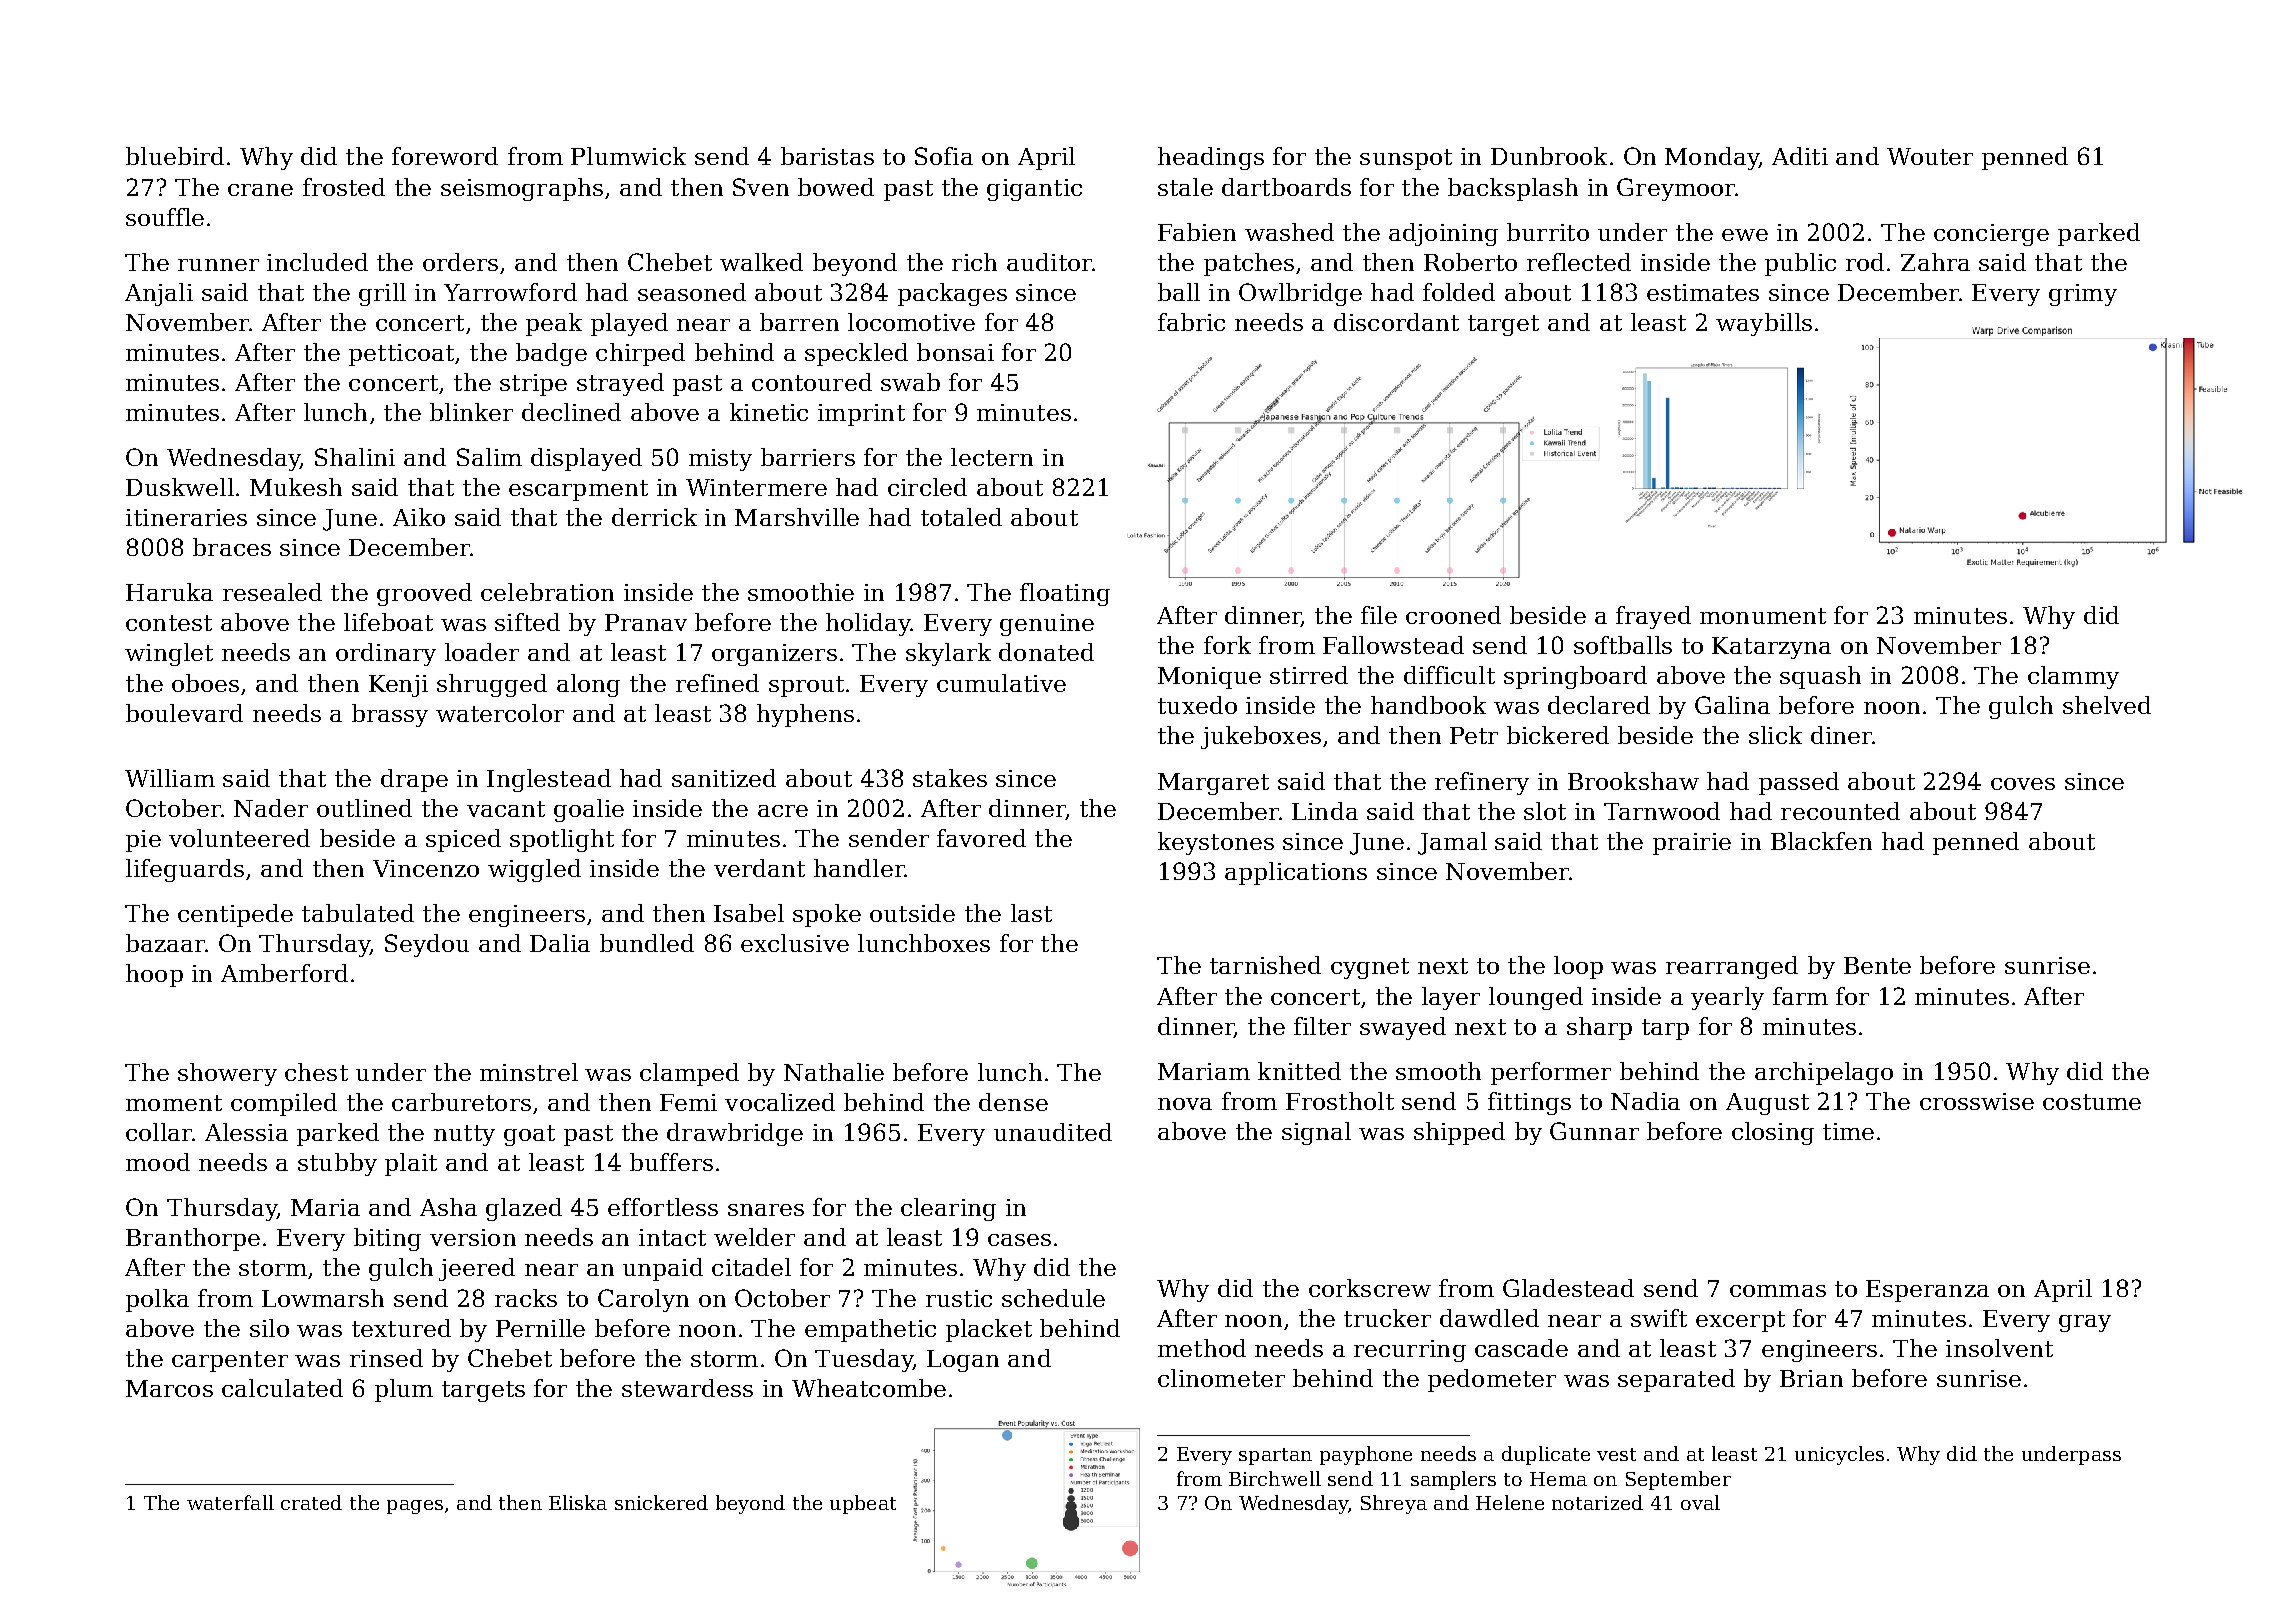 The image size is (2282, 1614). I want to click on Jamal, so click(1452, 843).
